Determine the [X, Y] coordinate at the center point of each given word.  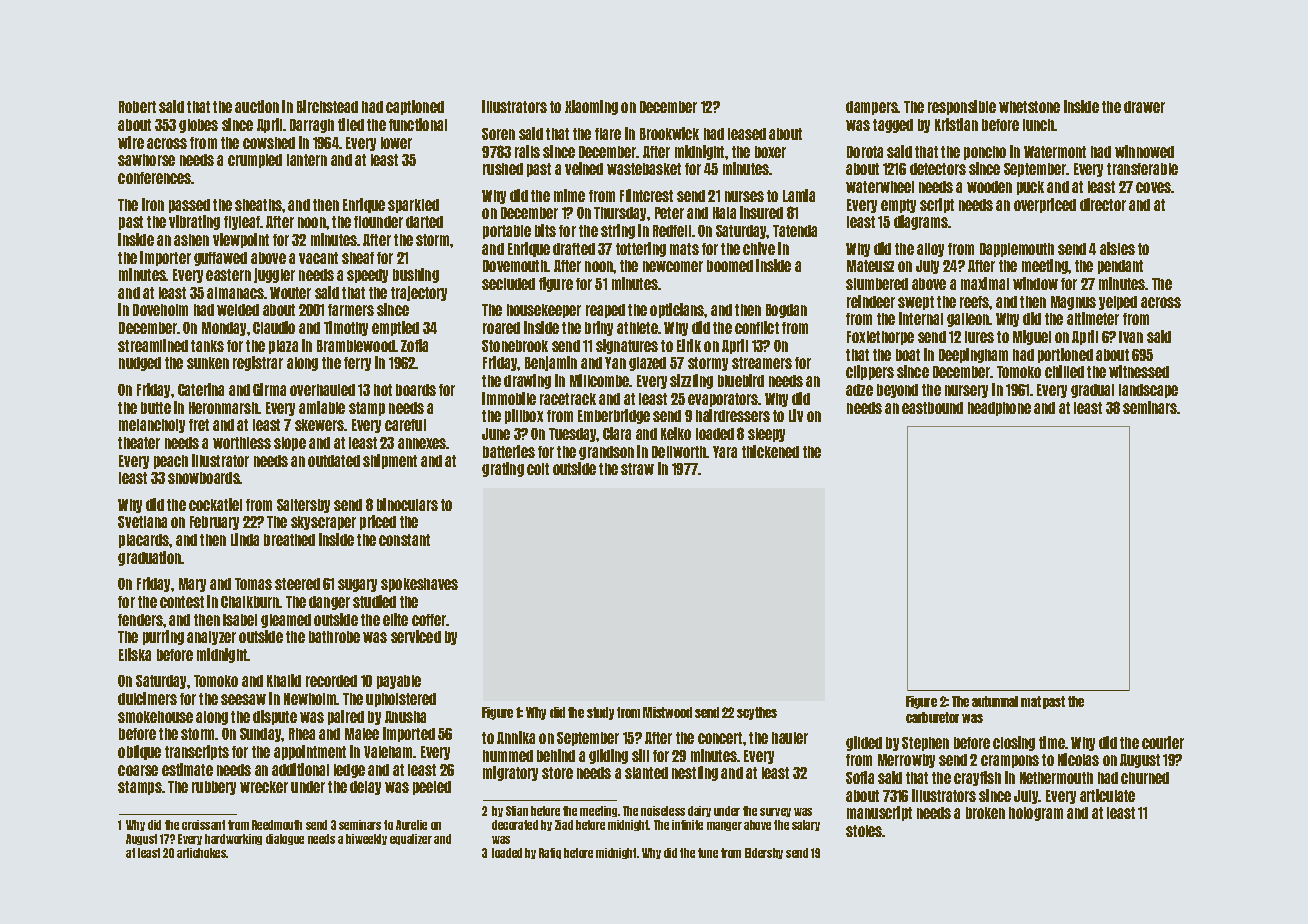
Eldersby [764, 853]
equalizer [411, 839]
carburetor [932, 717]
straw [637, 469]
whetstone [1029, 107]
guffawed [220, 259]
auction [257, 106]
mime [569, 195]
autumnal [995, 701]
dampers [872, 108]
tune [708, 853]
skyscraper [323, 523]
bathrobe [334, 637]
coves [1154, 187]
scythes [757, 713]
